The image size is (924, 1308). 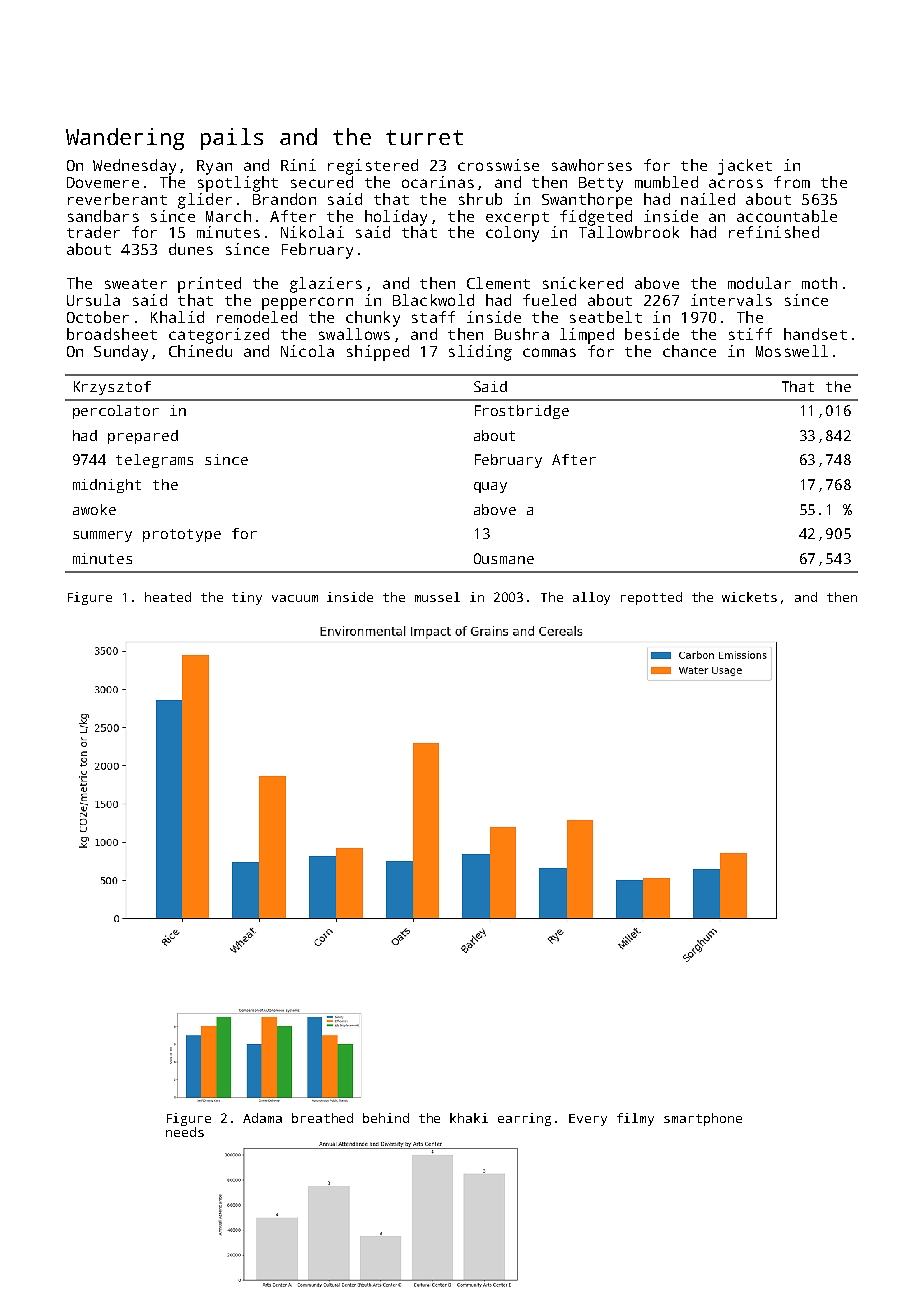 What do you see at coordinates (185, 1132) in the screenshot?
I see `needs` at bounding box center [185, 1132].
